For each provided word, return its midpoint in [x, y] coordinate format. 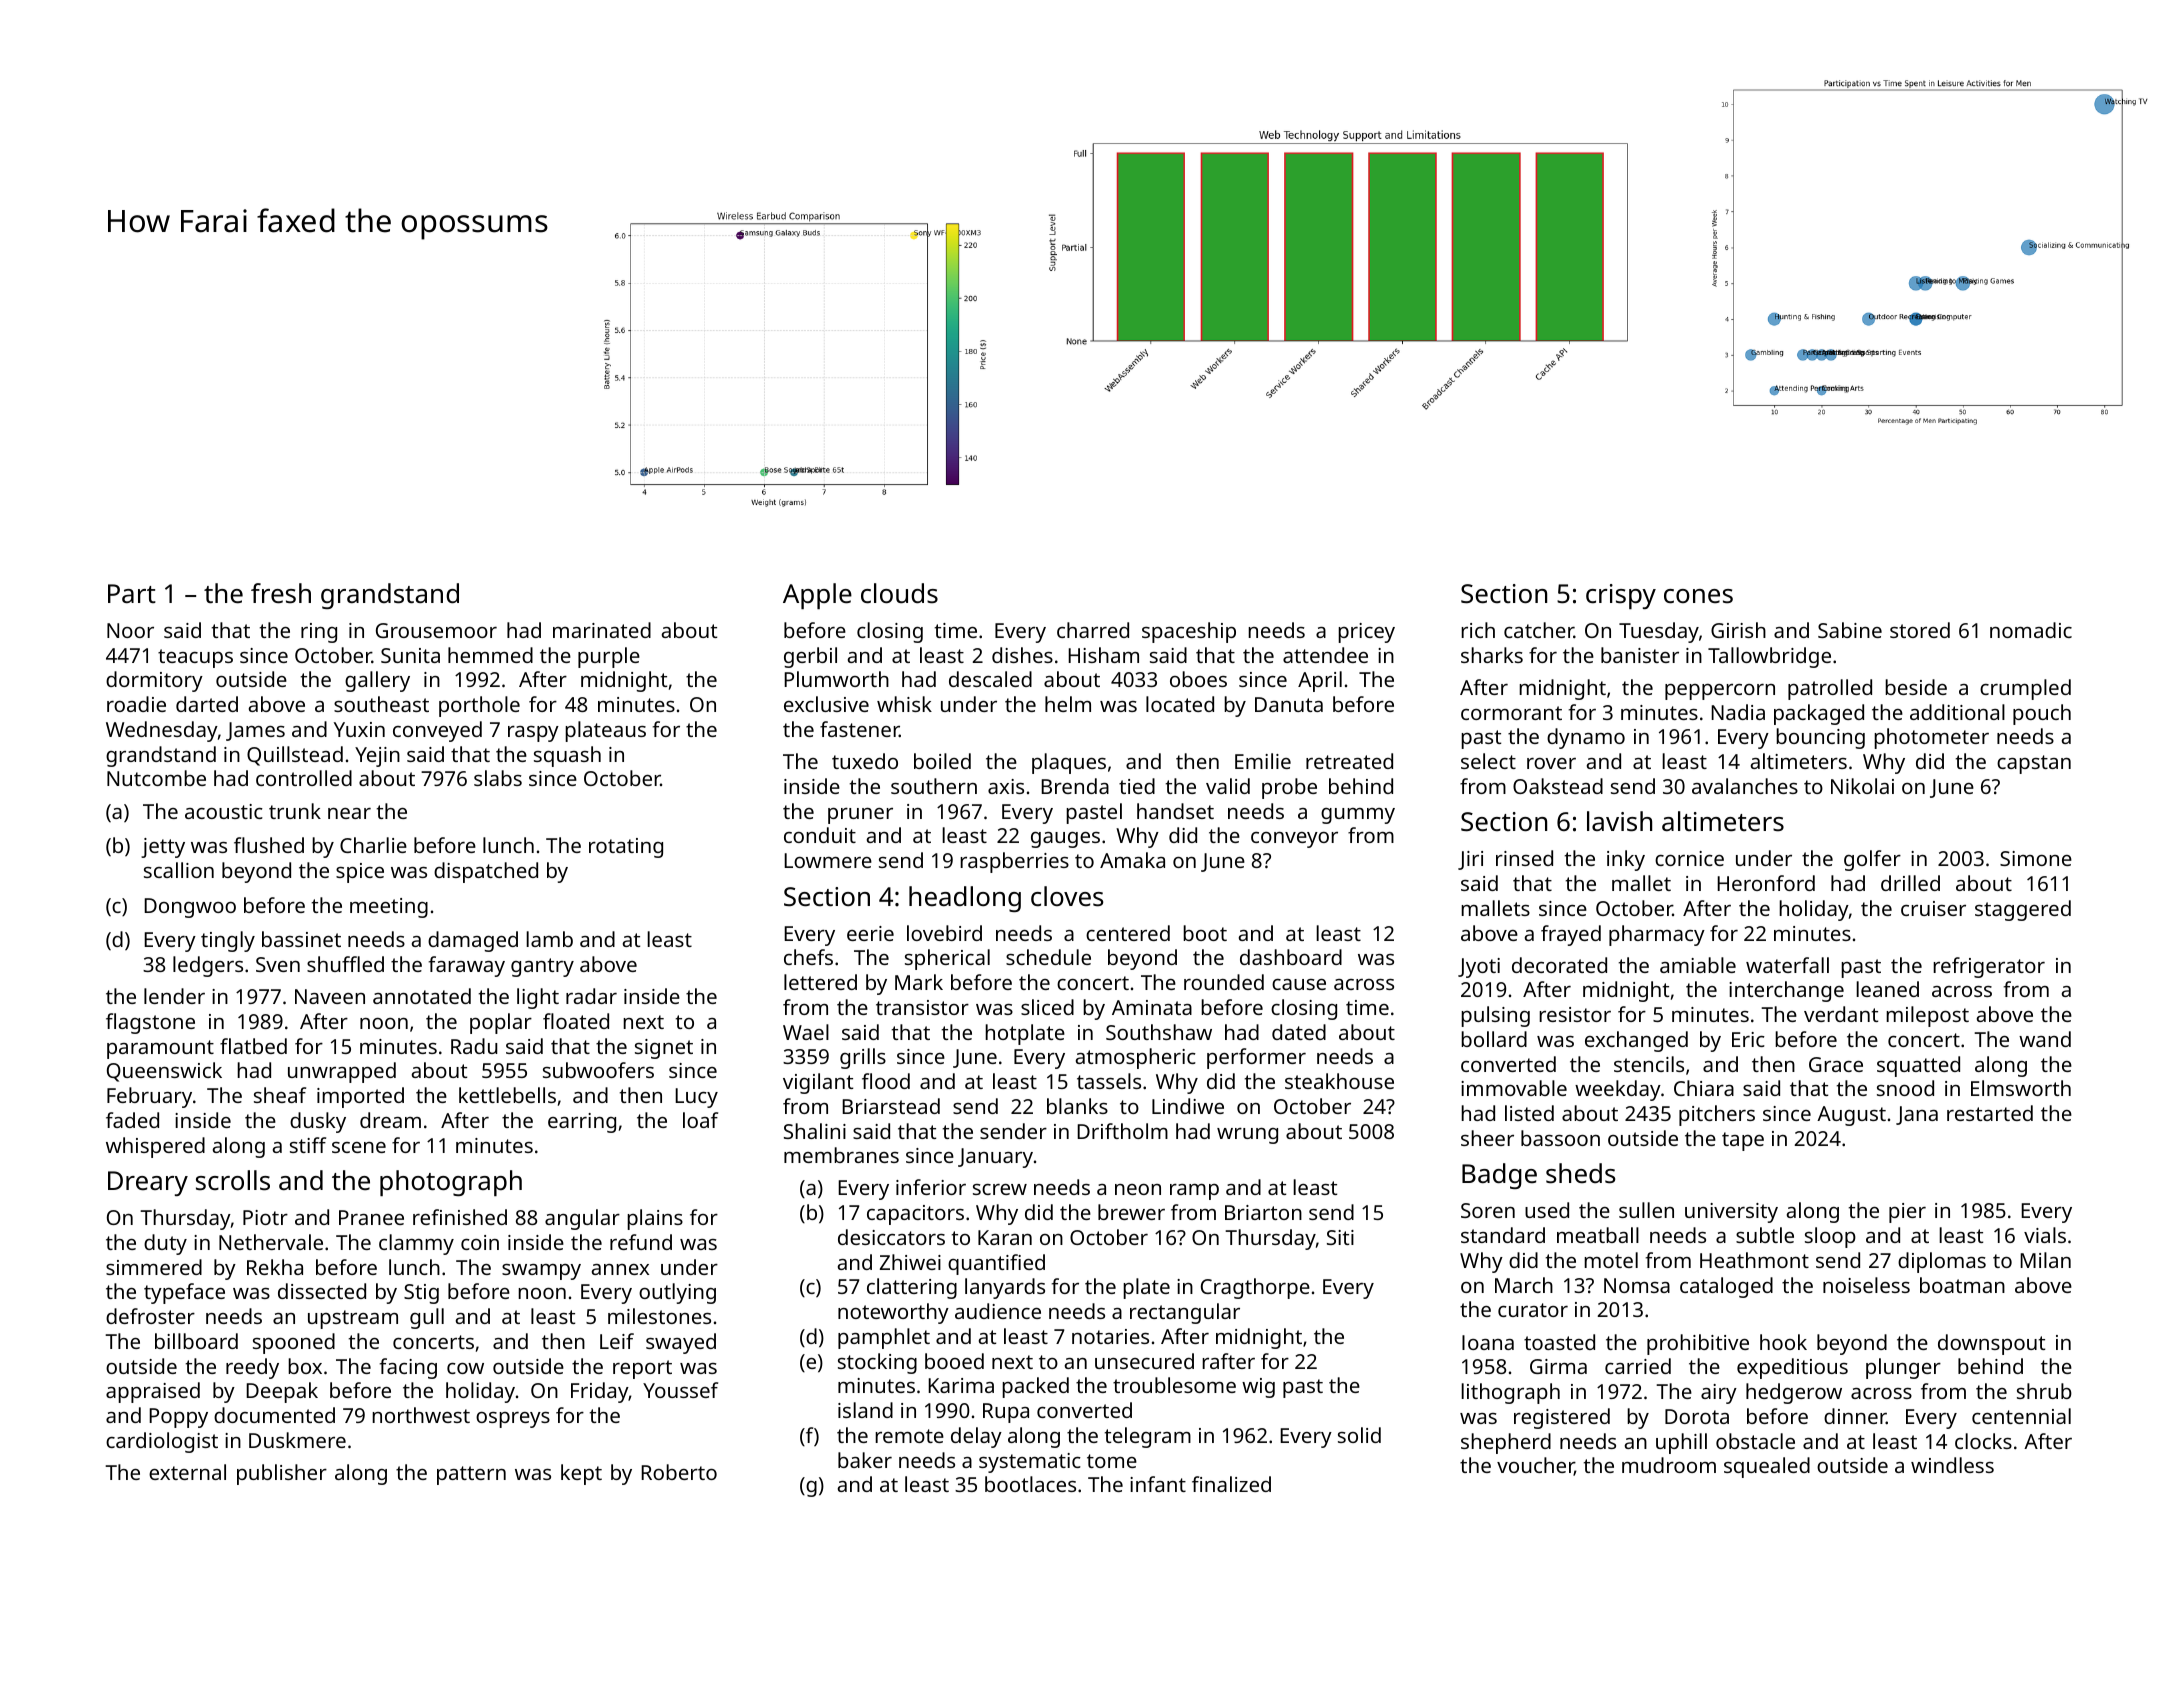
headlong [965, 899]
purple [609, 657]
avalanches [1745, 786]
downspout [1991, 1344]
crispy [1621, 596]
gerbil [810, 657]
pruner [860, 816]
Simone [2036, 858]
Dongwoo [190, 908]
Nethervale [271, 1242]
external [187, 1472]
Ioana [1488, 1342]
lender [174, 996]
